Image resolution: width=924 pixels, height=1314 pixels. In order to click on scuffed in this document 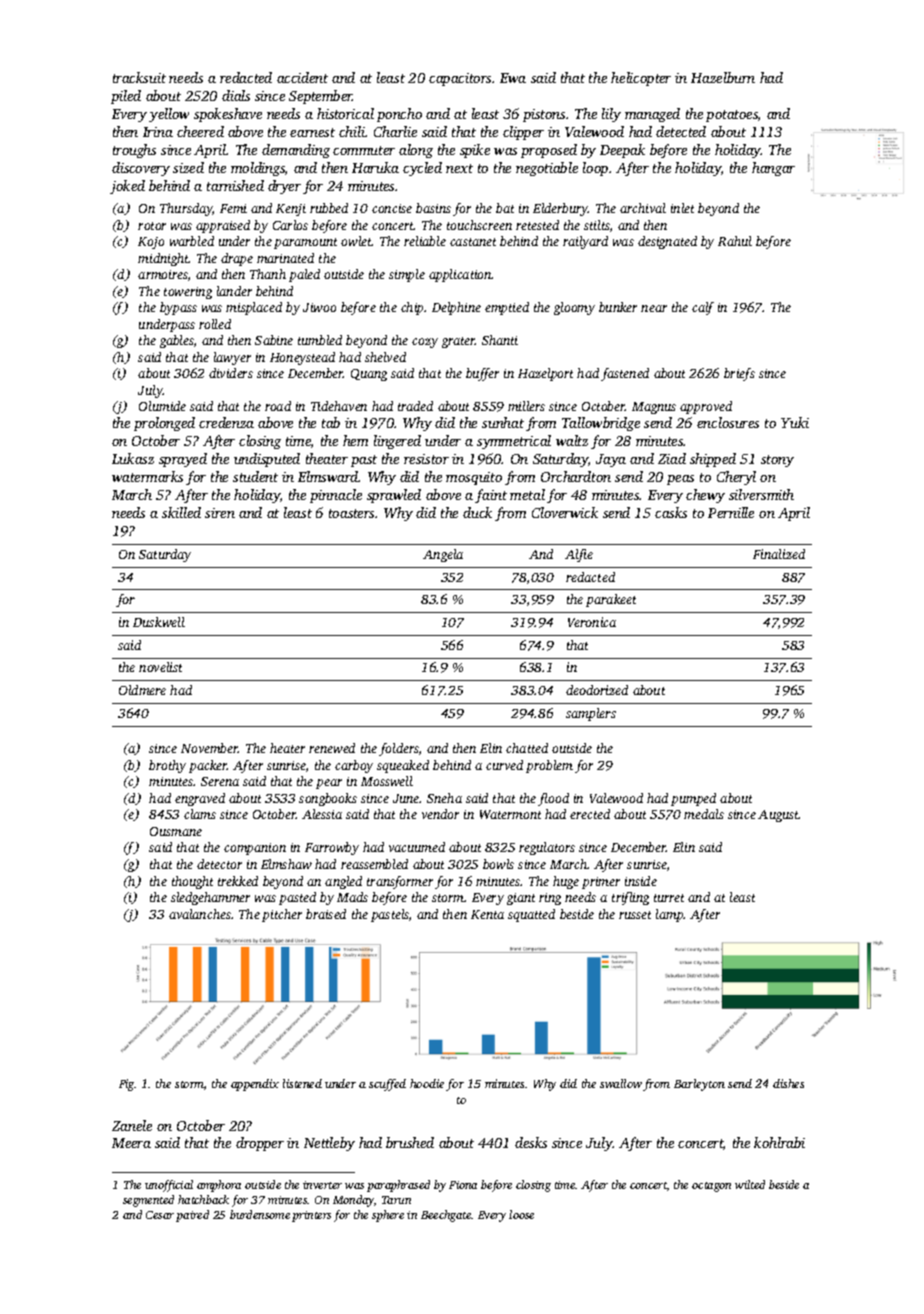, I will do `click(387, 1085)`.
